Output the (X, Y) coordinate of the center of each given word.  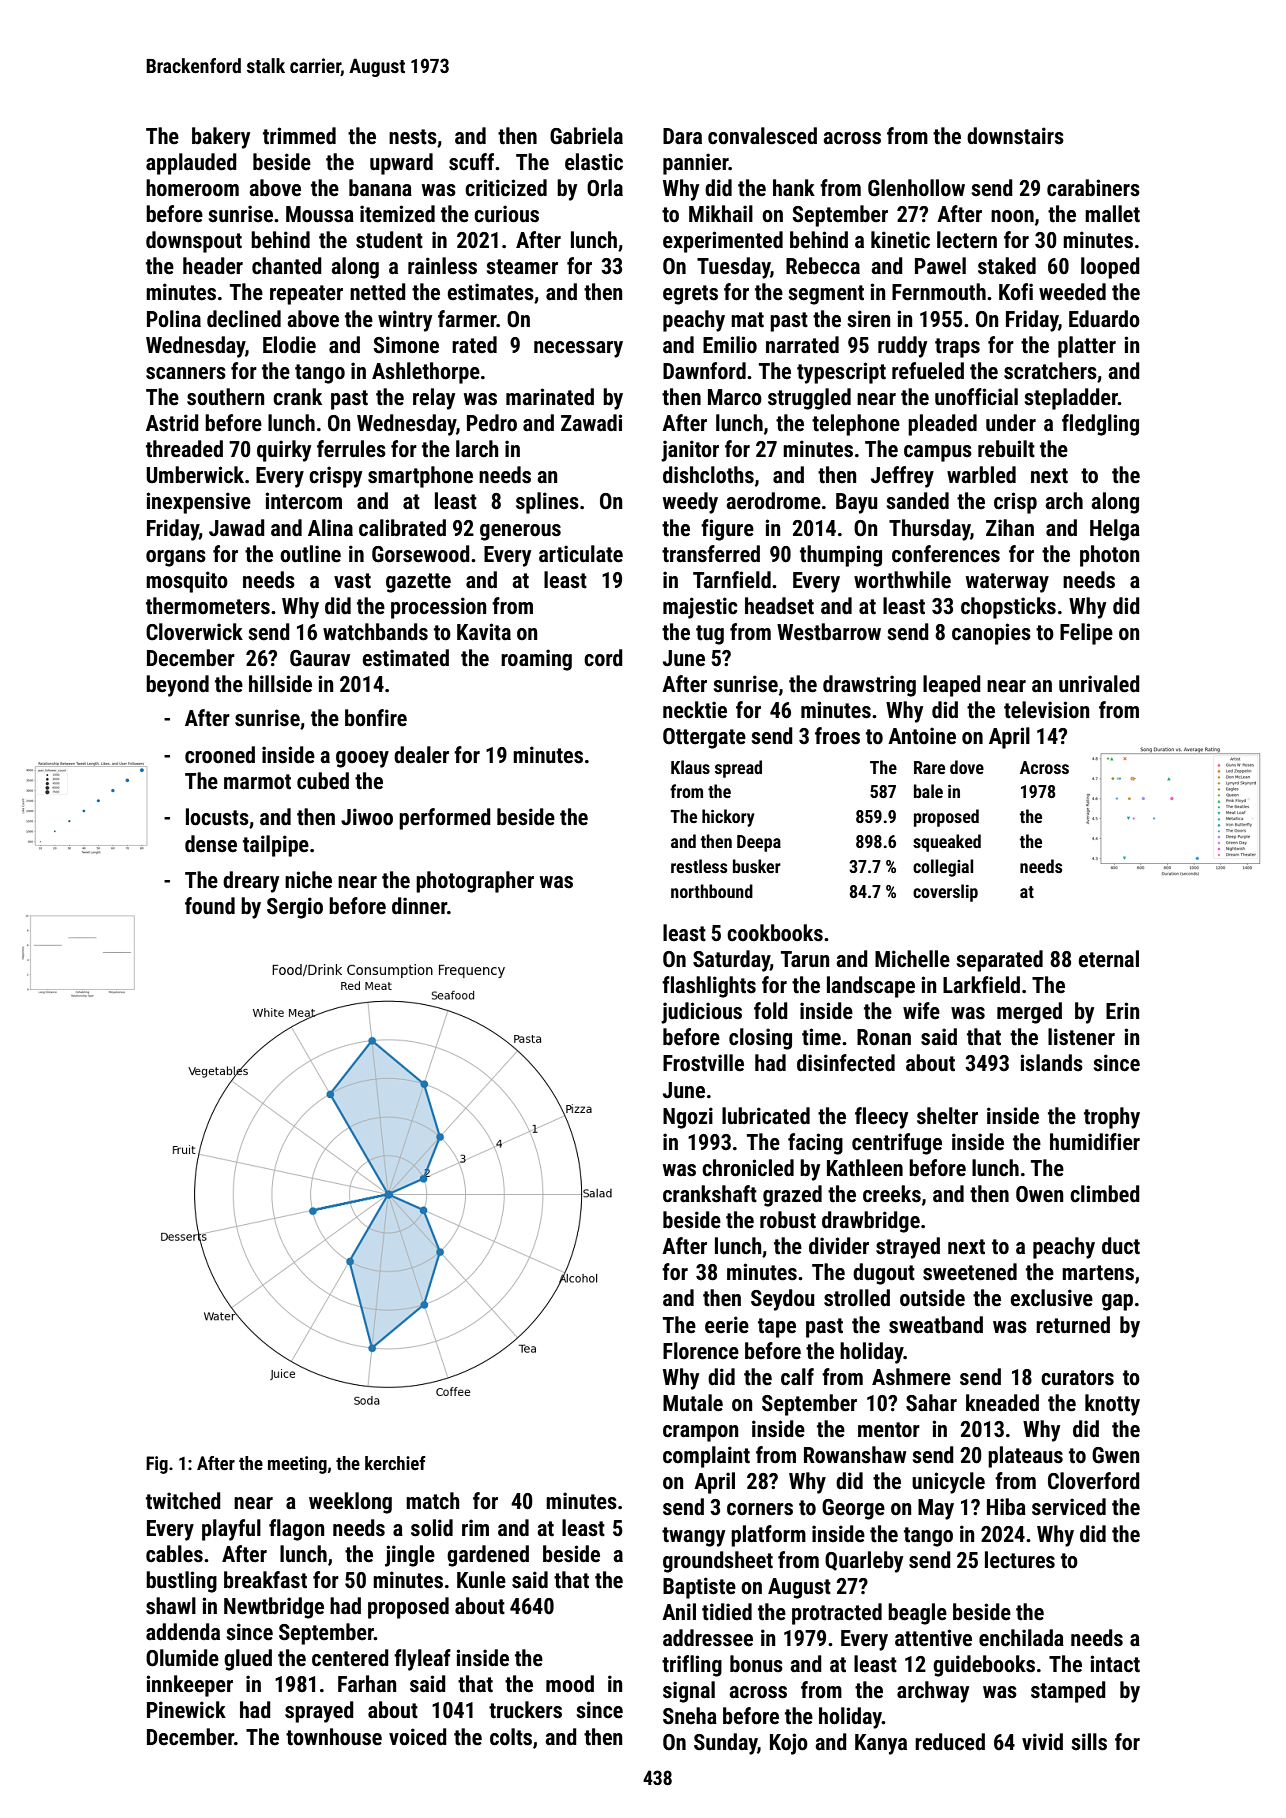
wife (921, 1011)
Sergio (295, 908)
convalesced (762, 136)
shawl (171, 1606)
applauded (191, 164)
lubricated (766, 1116)
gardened (488, 1556)
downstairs (1015, 136)
